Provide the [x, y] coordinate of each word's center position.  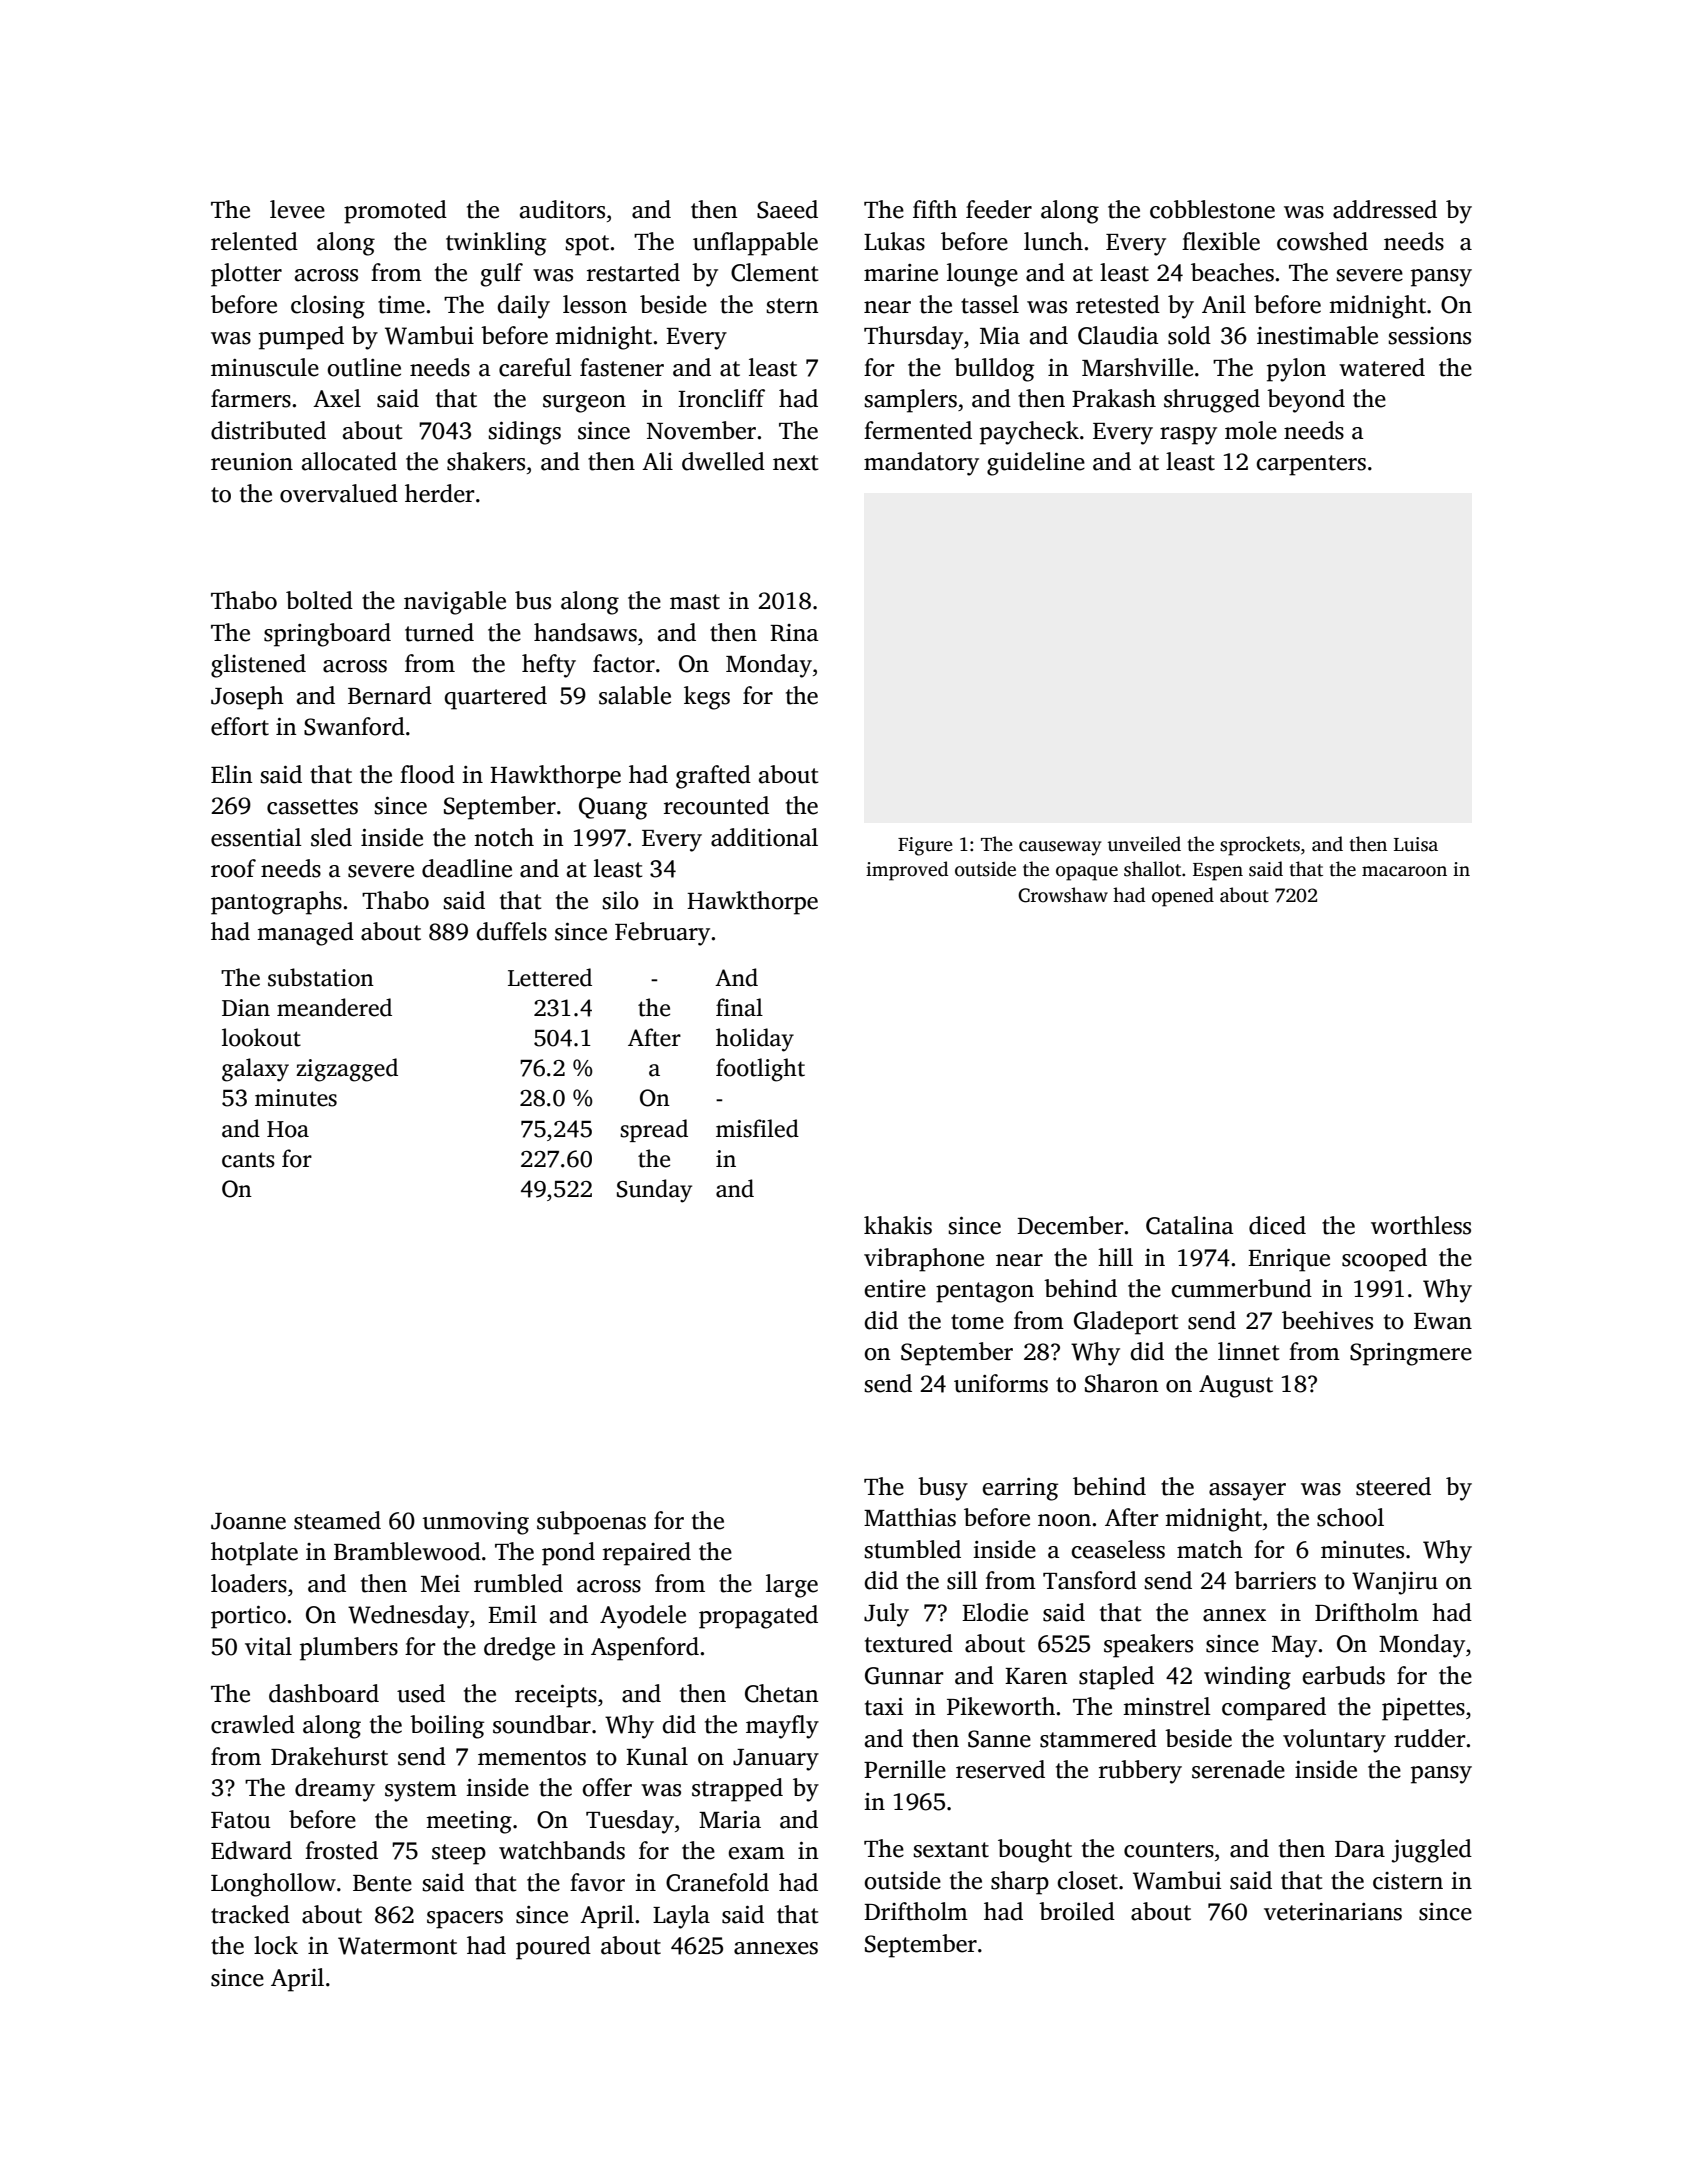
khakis [898, 1225]
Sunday [654, 1191]
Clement [775, 272]
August [1236, 1386]
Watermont [397, 1946]
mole [1251, 430]
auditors [562, 209]
